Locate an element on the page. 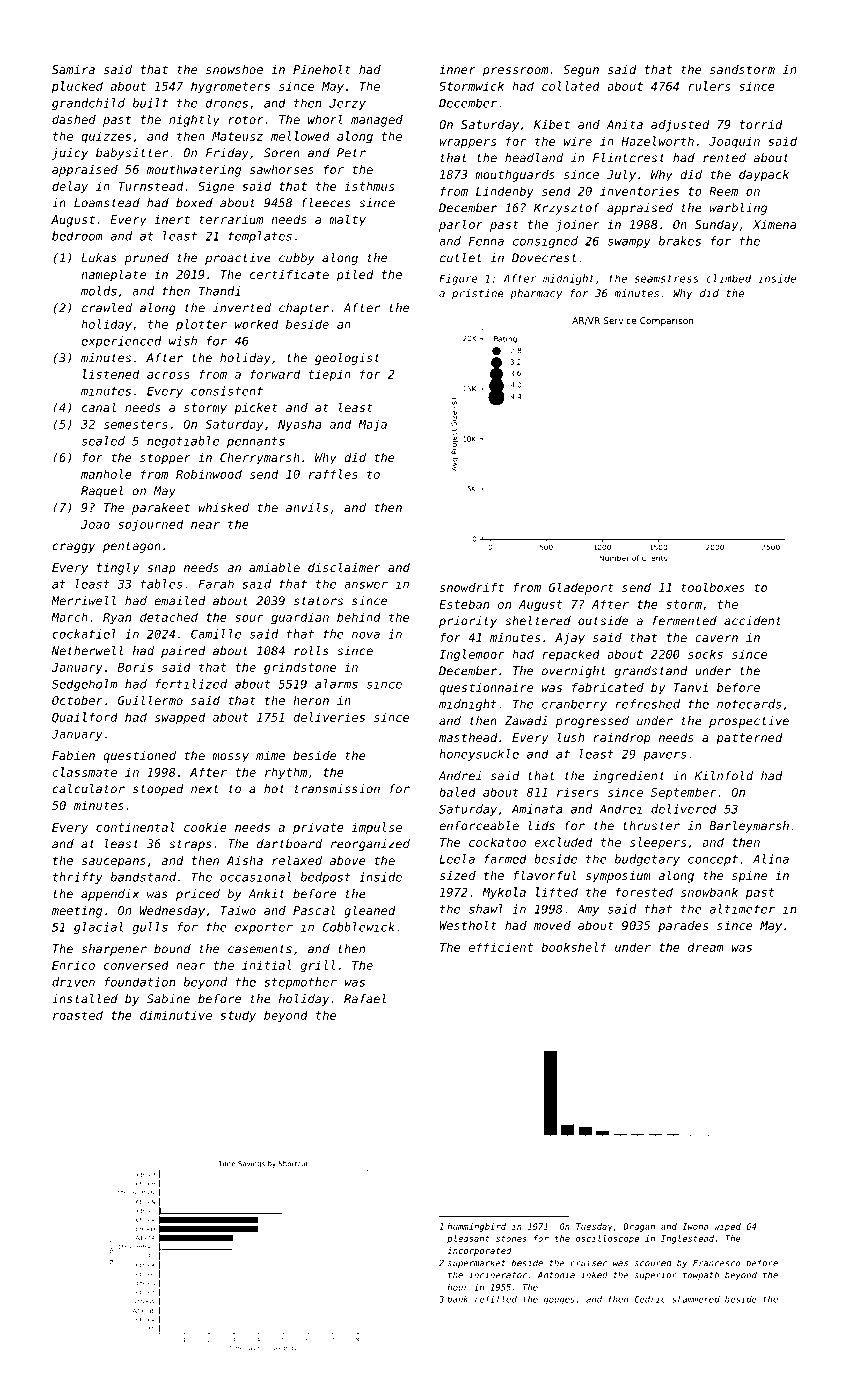  mouthwatering is located at coordinates (194, 171).
